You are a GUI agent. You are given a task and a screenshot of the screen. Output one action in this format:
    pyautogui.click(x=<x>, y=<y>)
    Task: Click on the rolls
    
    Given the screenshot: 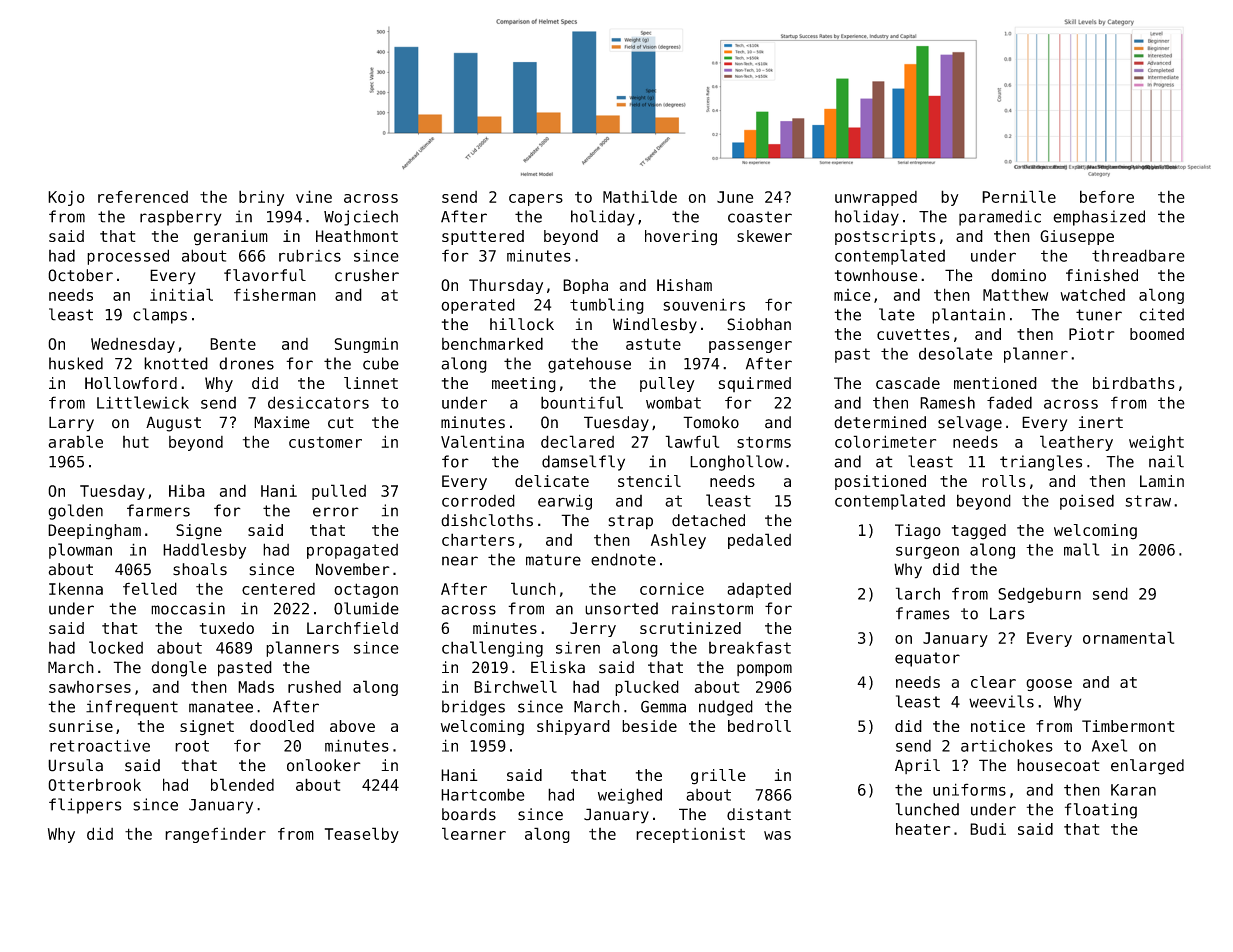 What is the action you would take?
    pyautogui.click(x=1004, y=481)
